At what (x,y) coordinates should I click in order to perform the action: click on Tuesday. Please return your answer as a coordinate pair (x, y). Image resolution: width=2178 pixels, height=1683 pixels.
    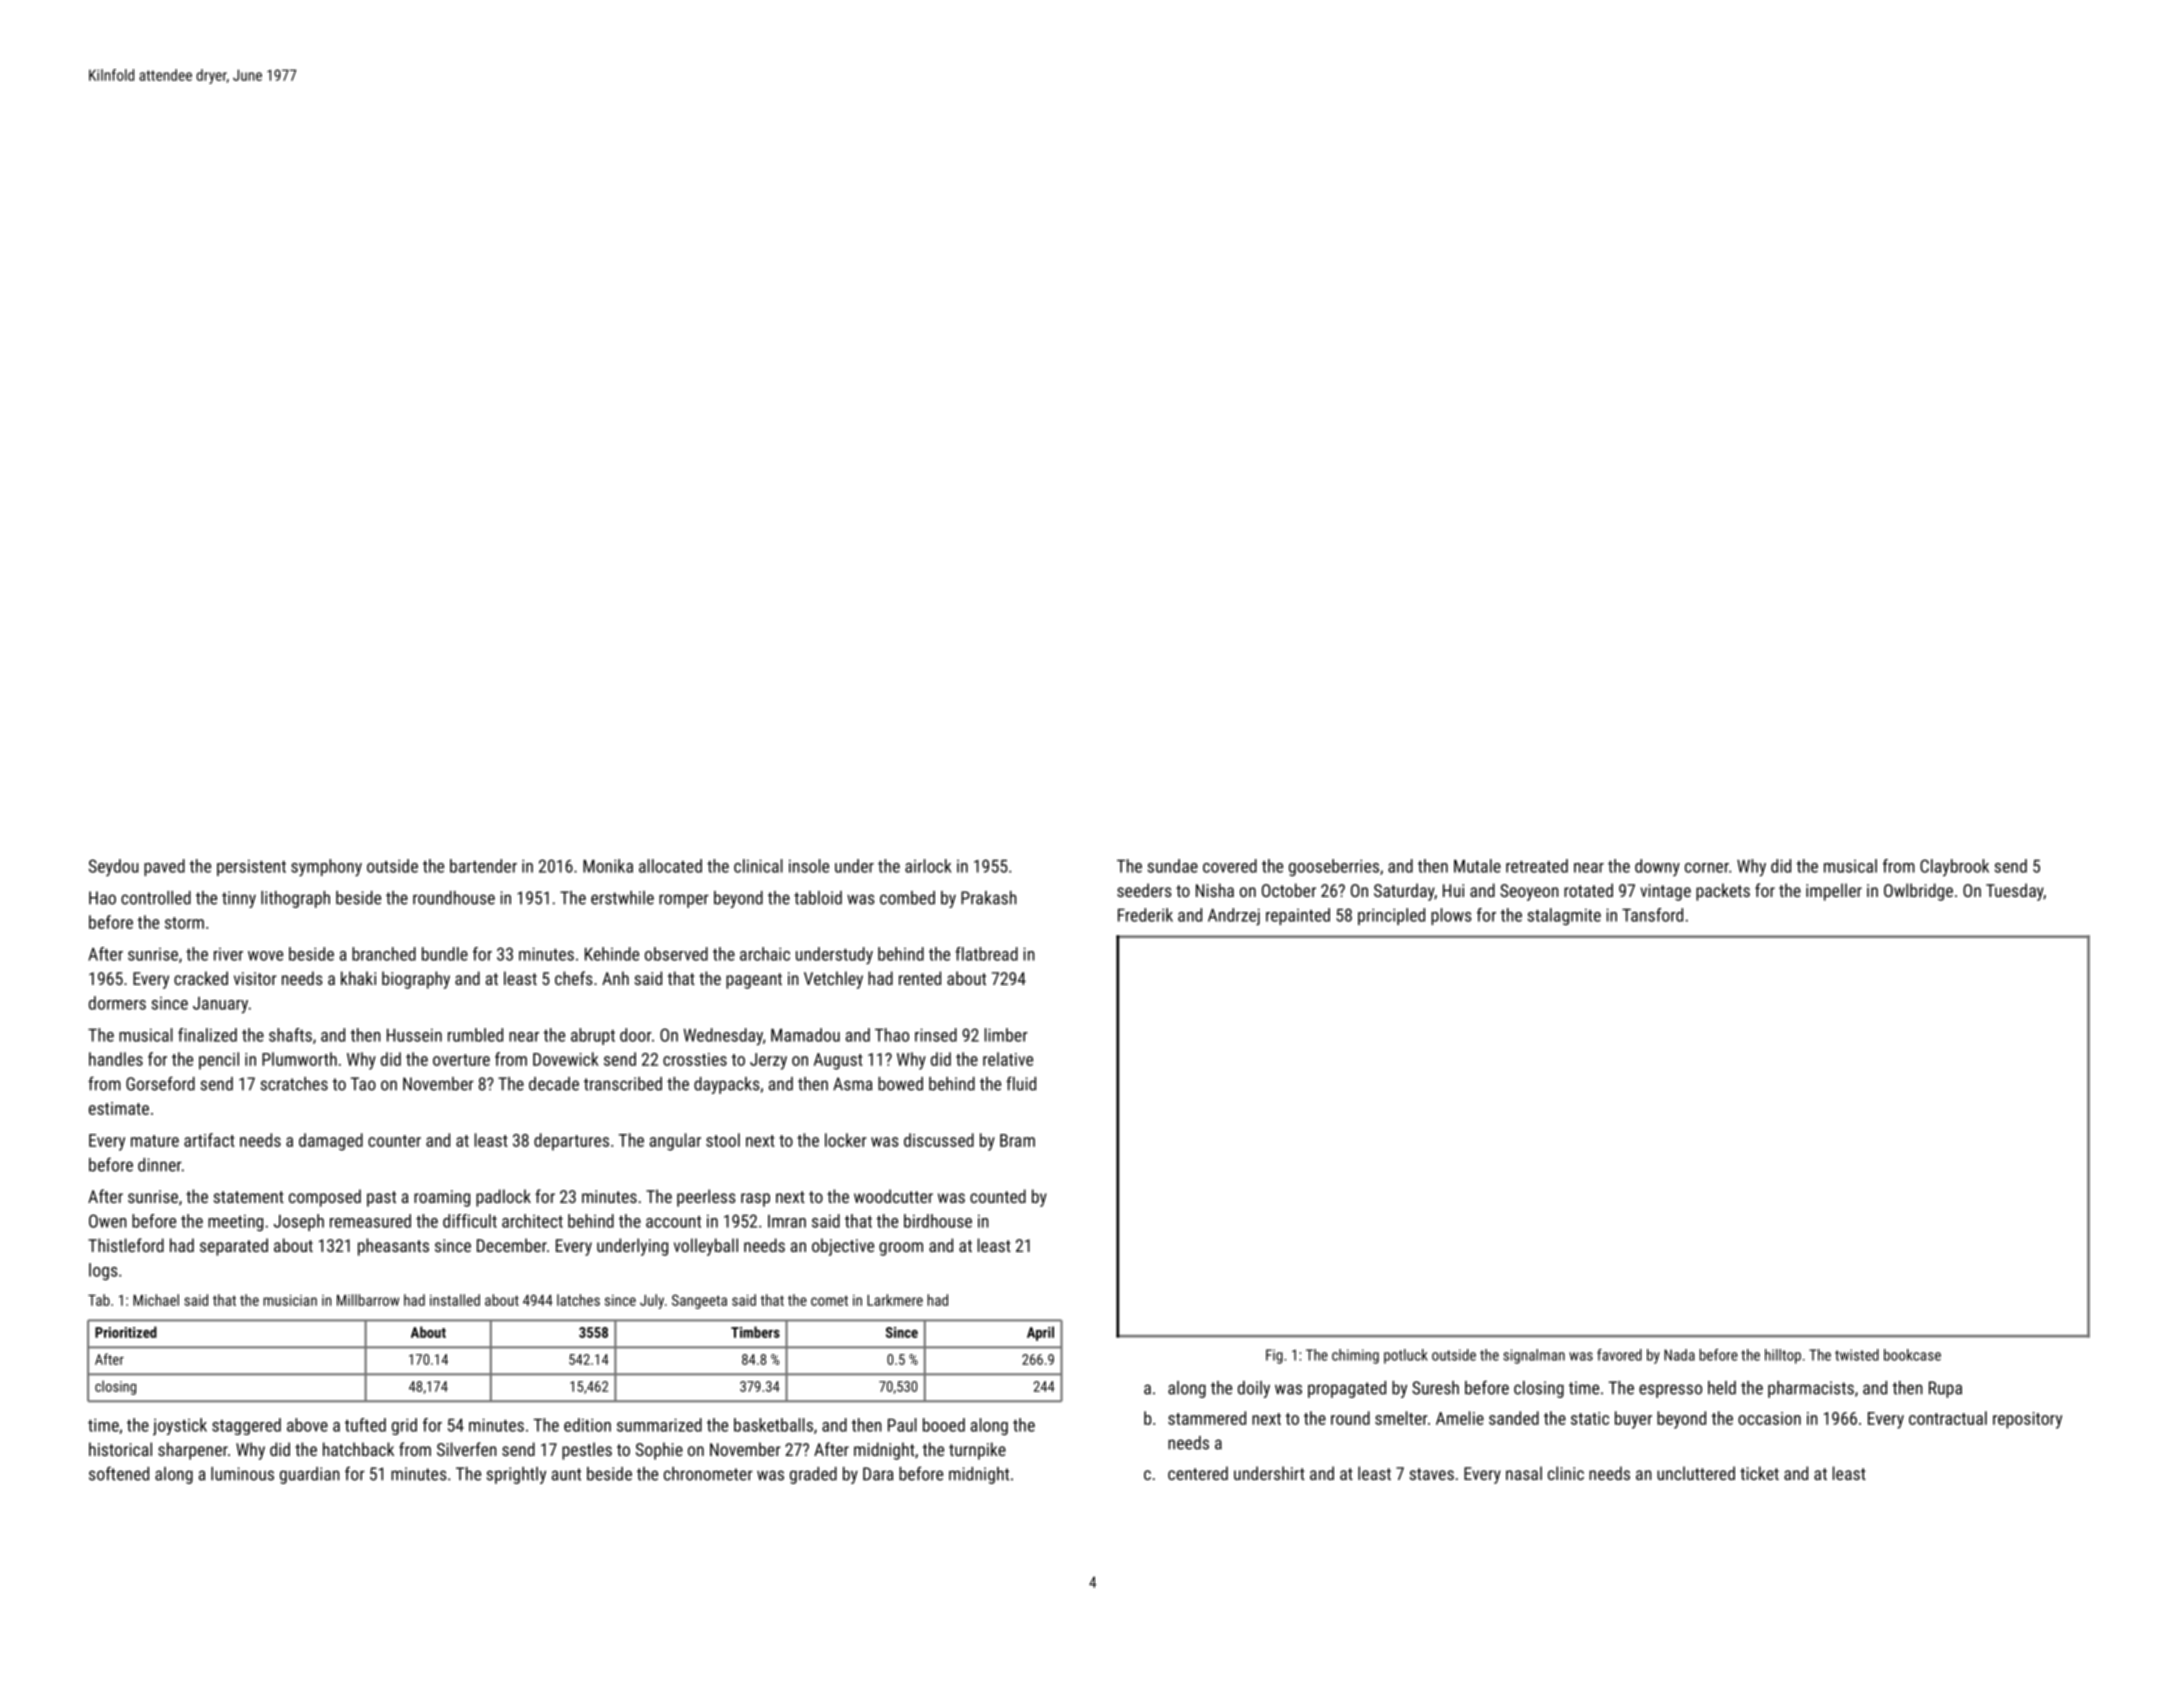
    Looking at the image, I should click on (2014, 892).
